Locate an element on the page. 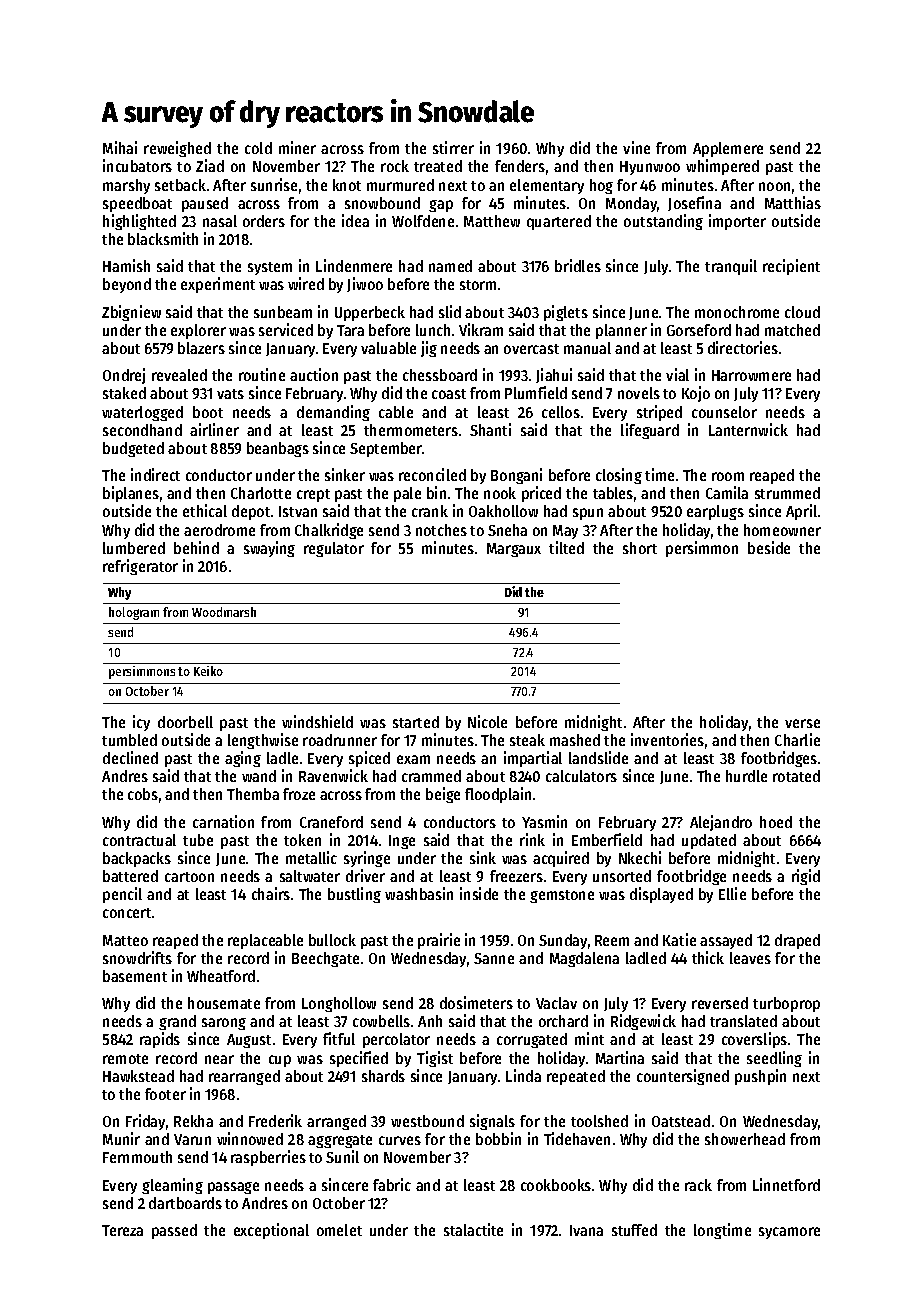 The height and width of the document is (1308, 924). hurdle is located at coordinates (746, 776).
